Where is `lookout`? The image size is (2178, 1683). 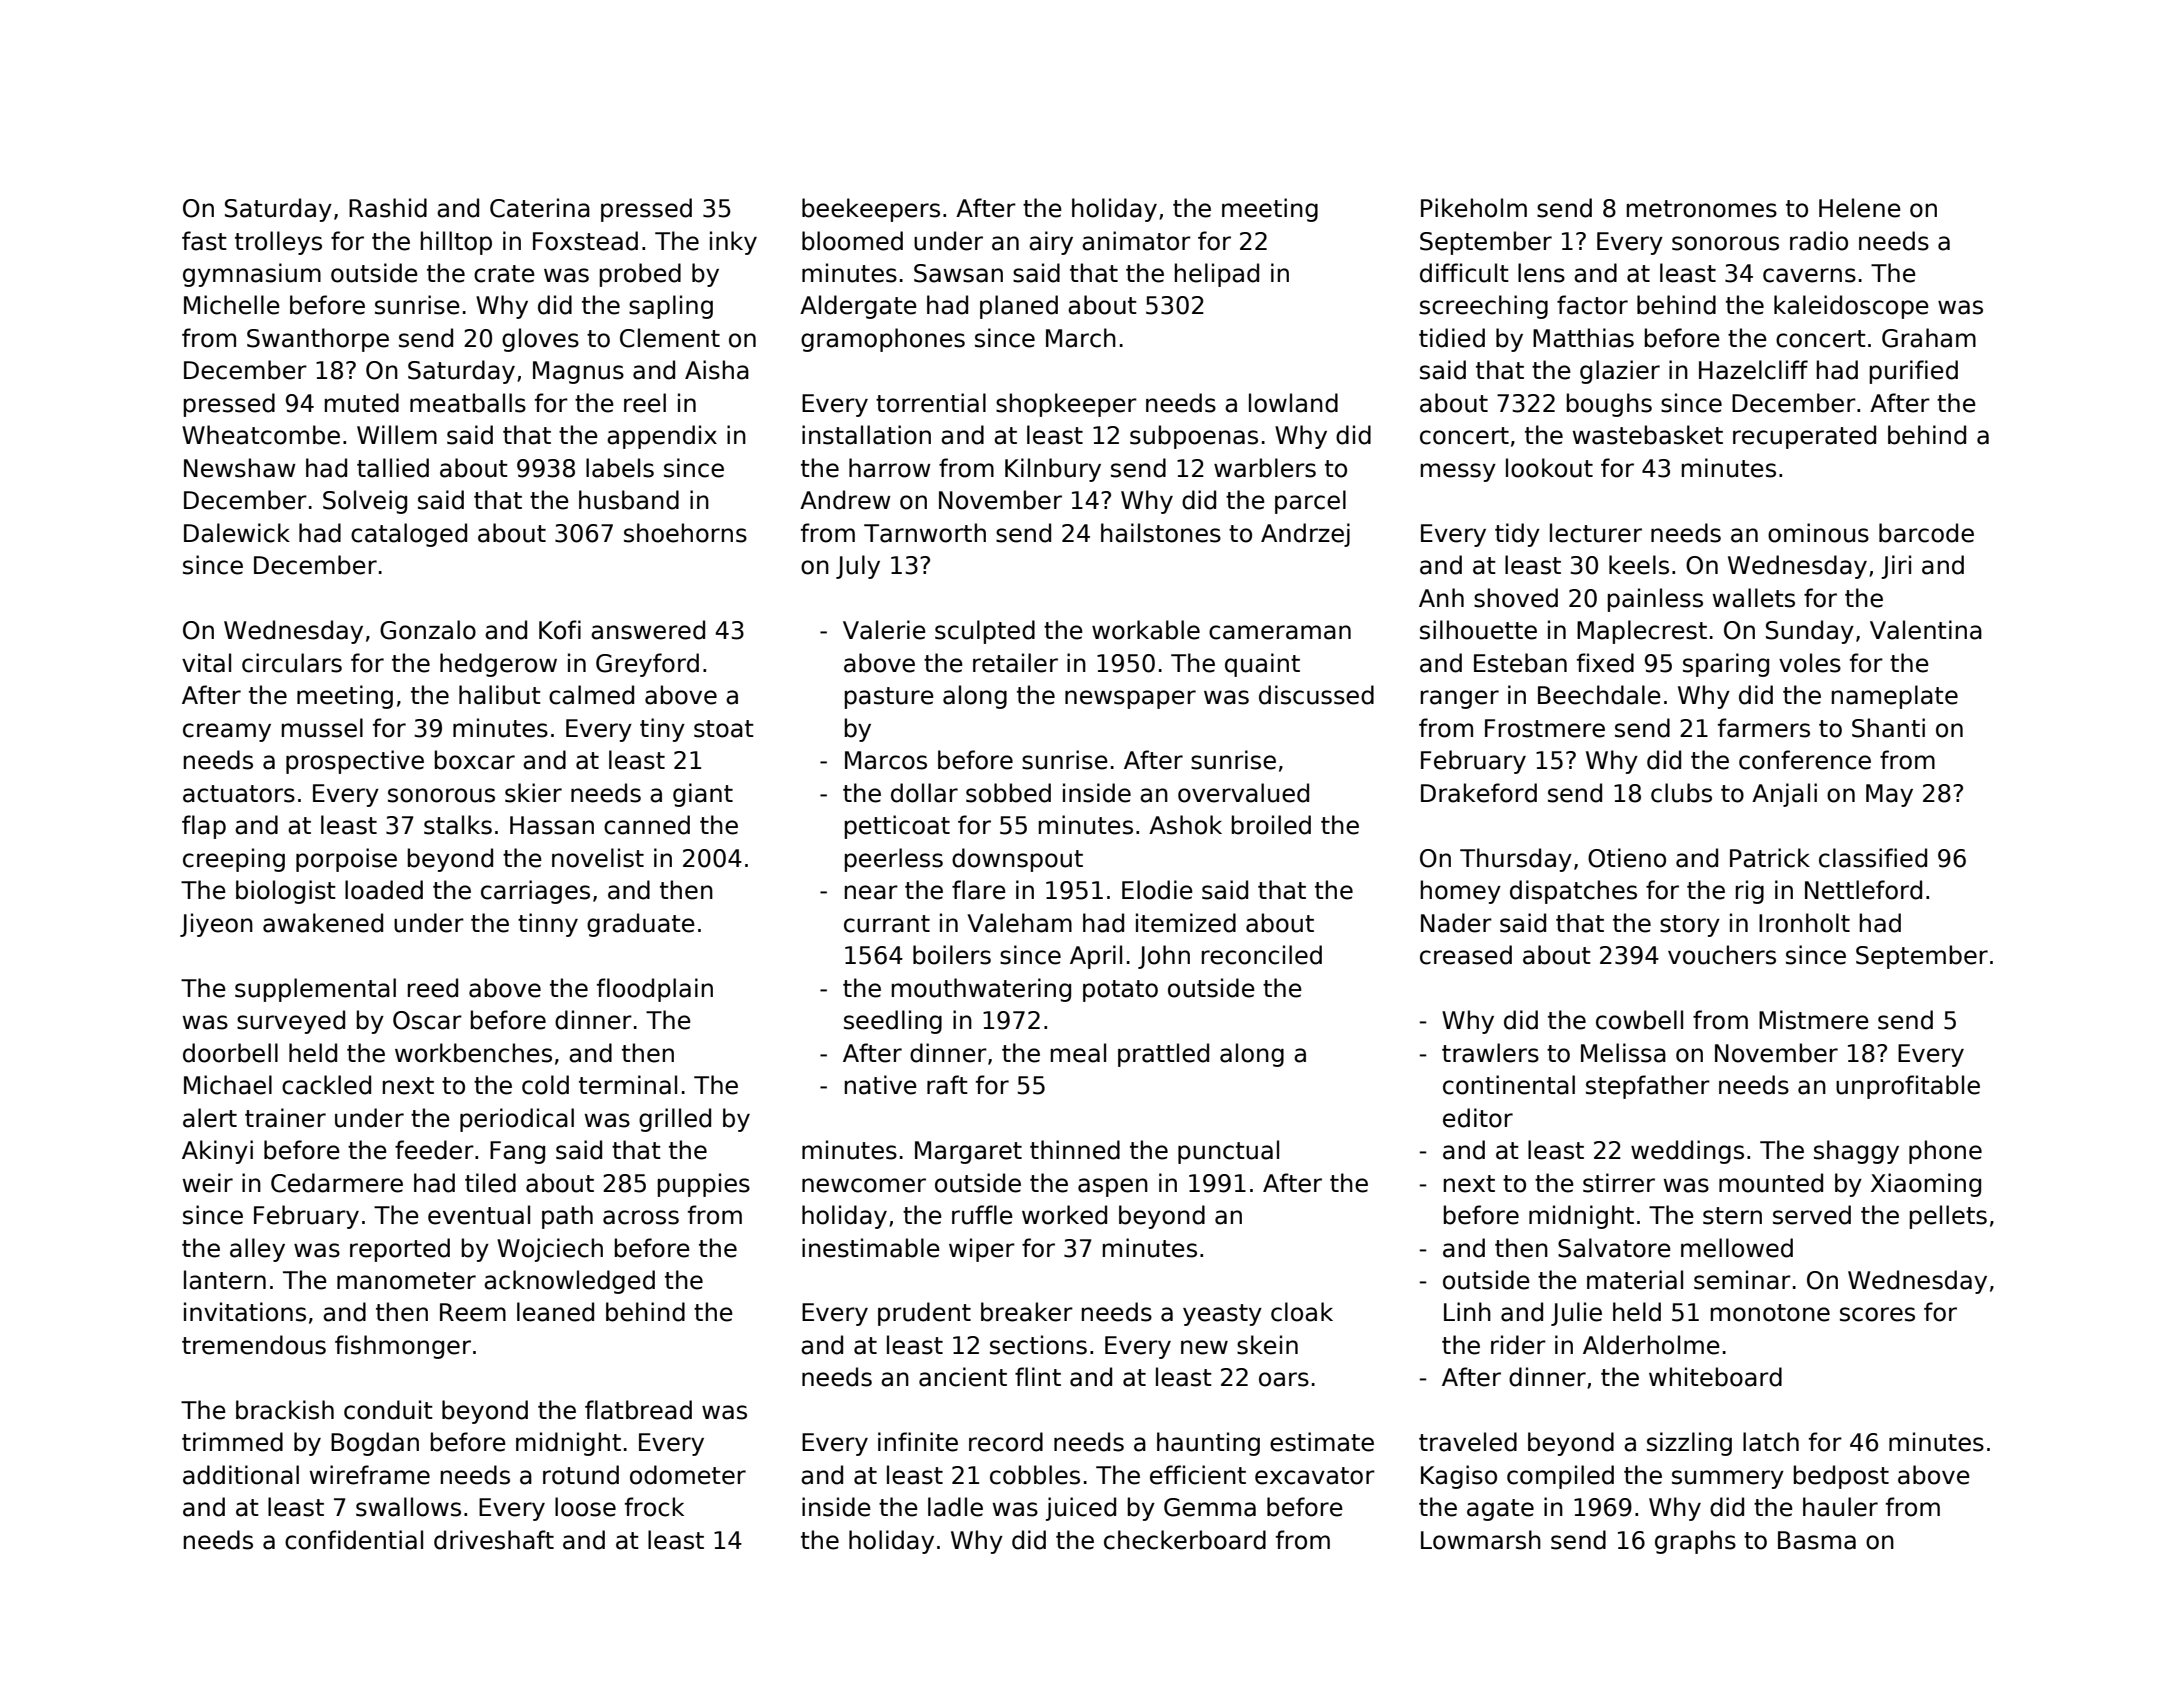 lookout is located at coordinates (1549, 468).
